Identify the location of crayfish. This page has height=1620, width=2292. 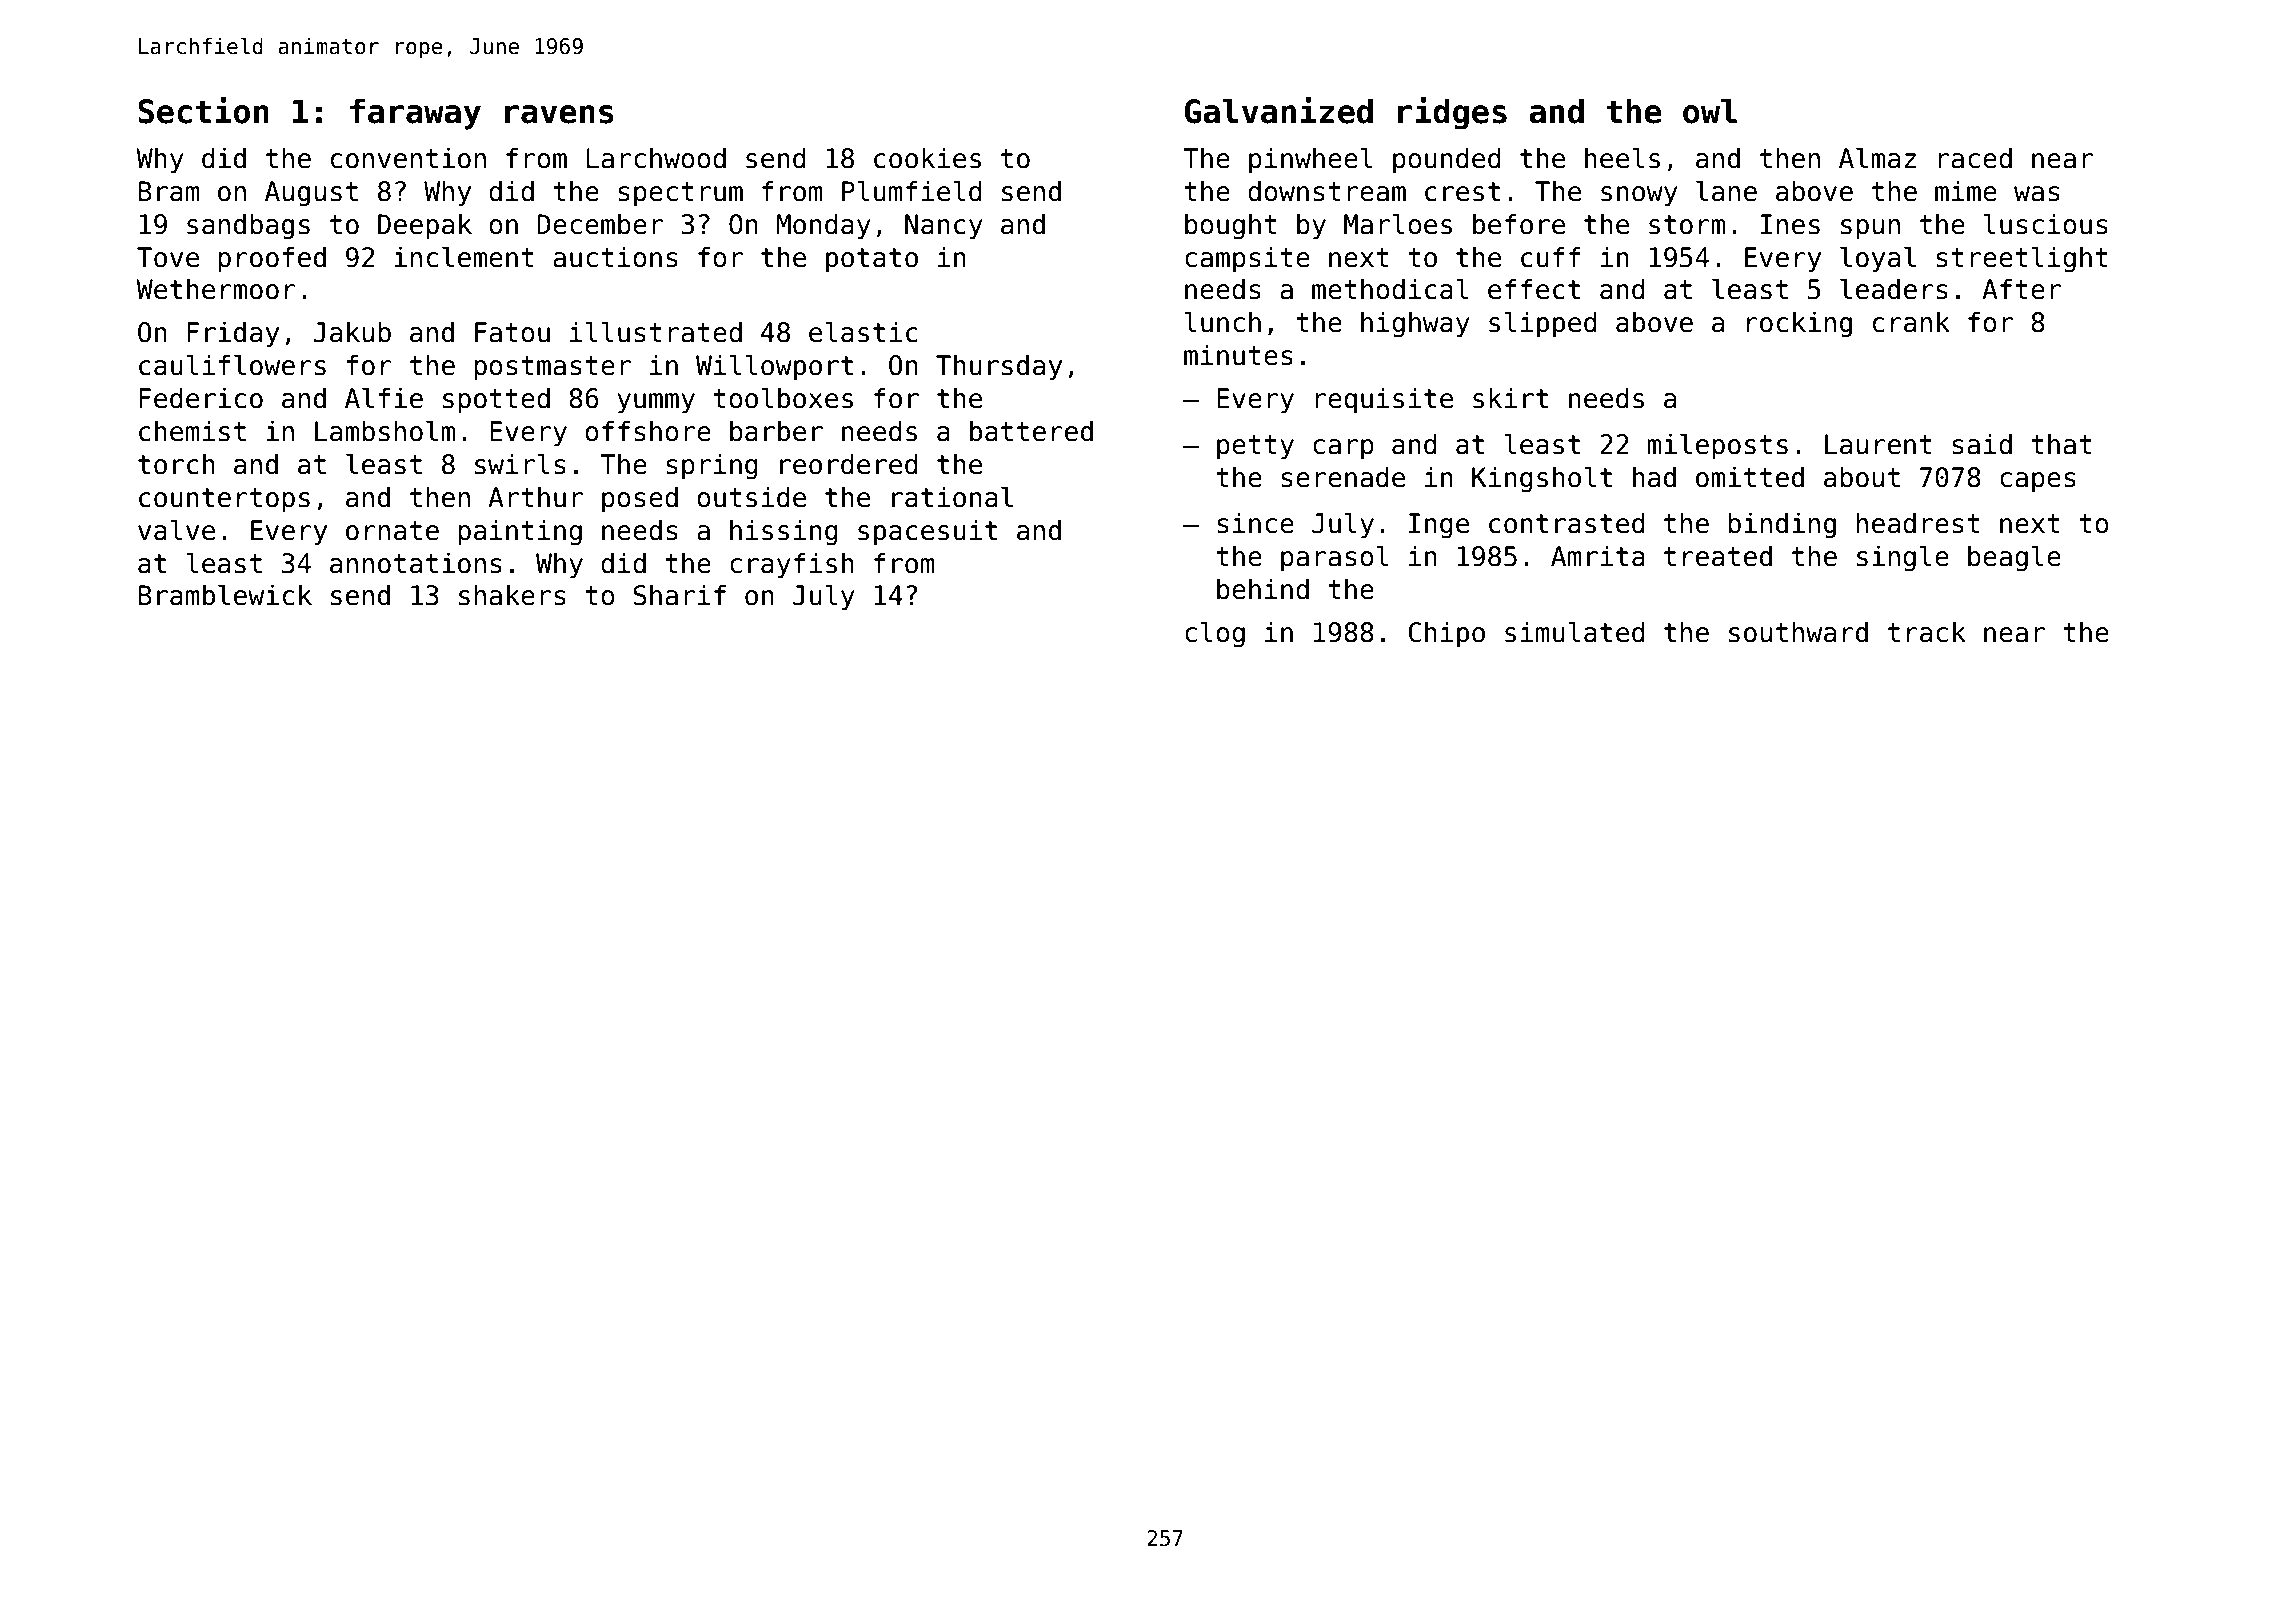
(792, 565).
